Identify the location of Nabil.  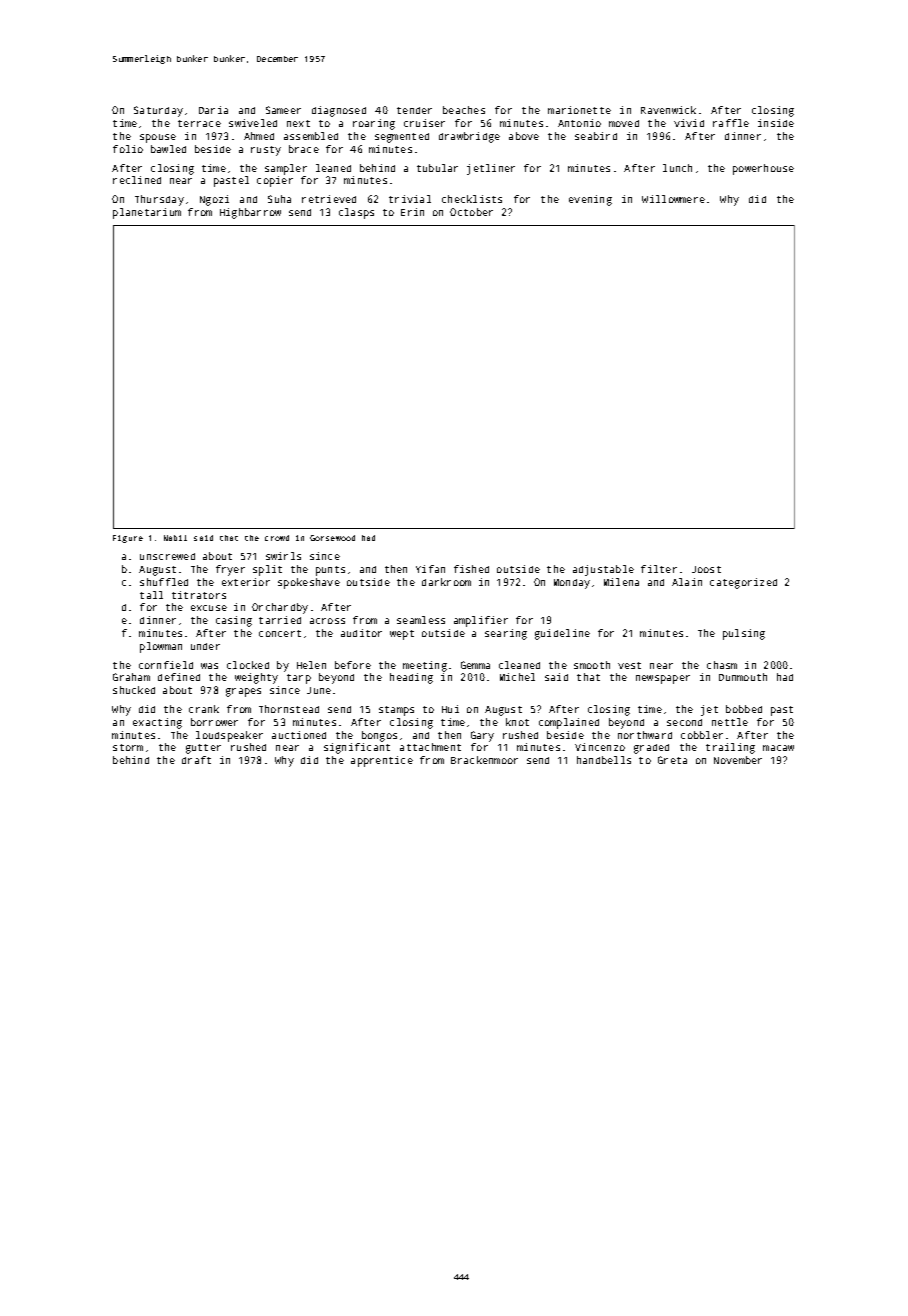
(175, 538).
